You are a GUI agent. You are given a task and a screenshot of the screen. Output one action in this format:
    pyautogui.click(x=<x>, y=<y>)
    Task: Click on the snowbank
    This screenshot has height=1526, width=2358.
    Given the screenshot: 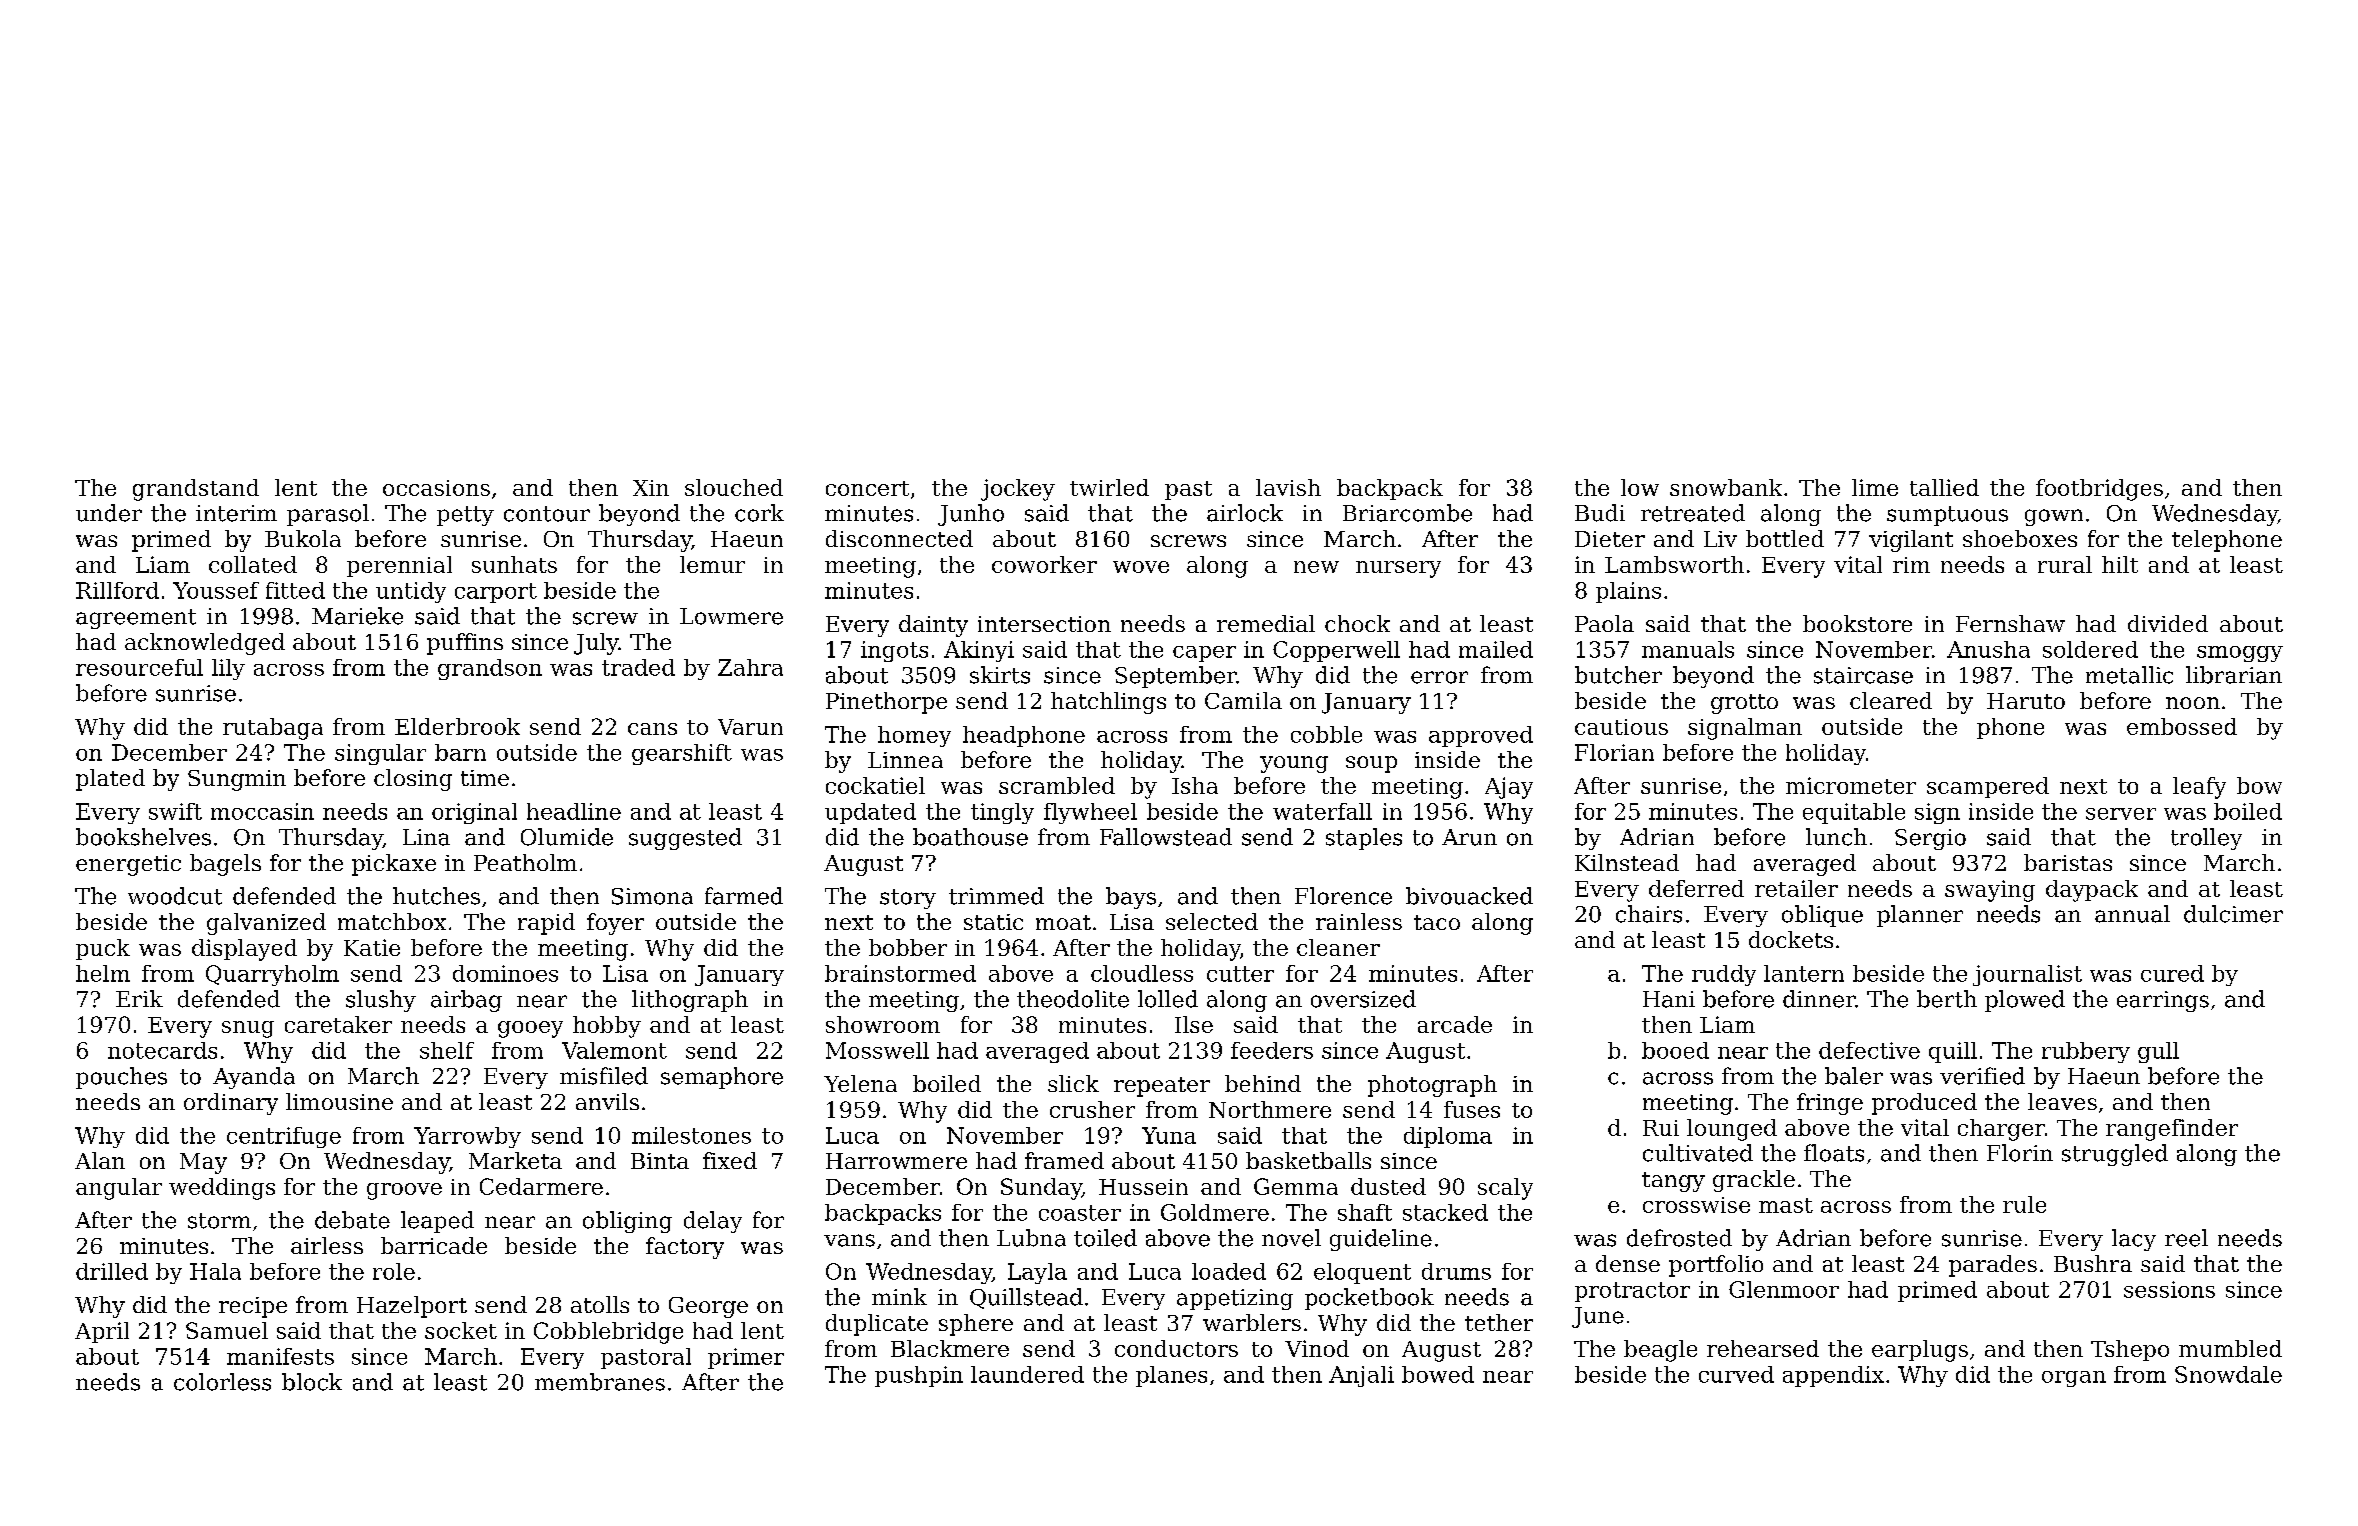 What is the action you would take?
    pyautogui.click(x=1726, y=487)
